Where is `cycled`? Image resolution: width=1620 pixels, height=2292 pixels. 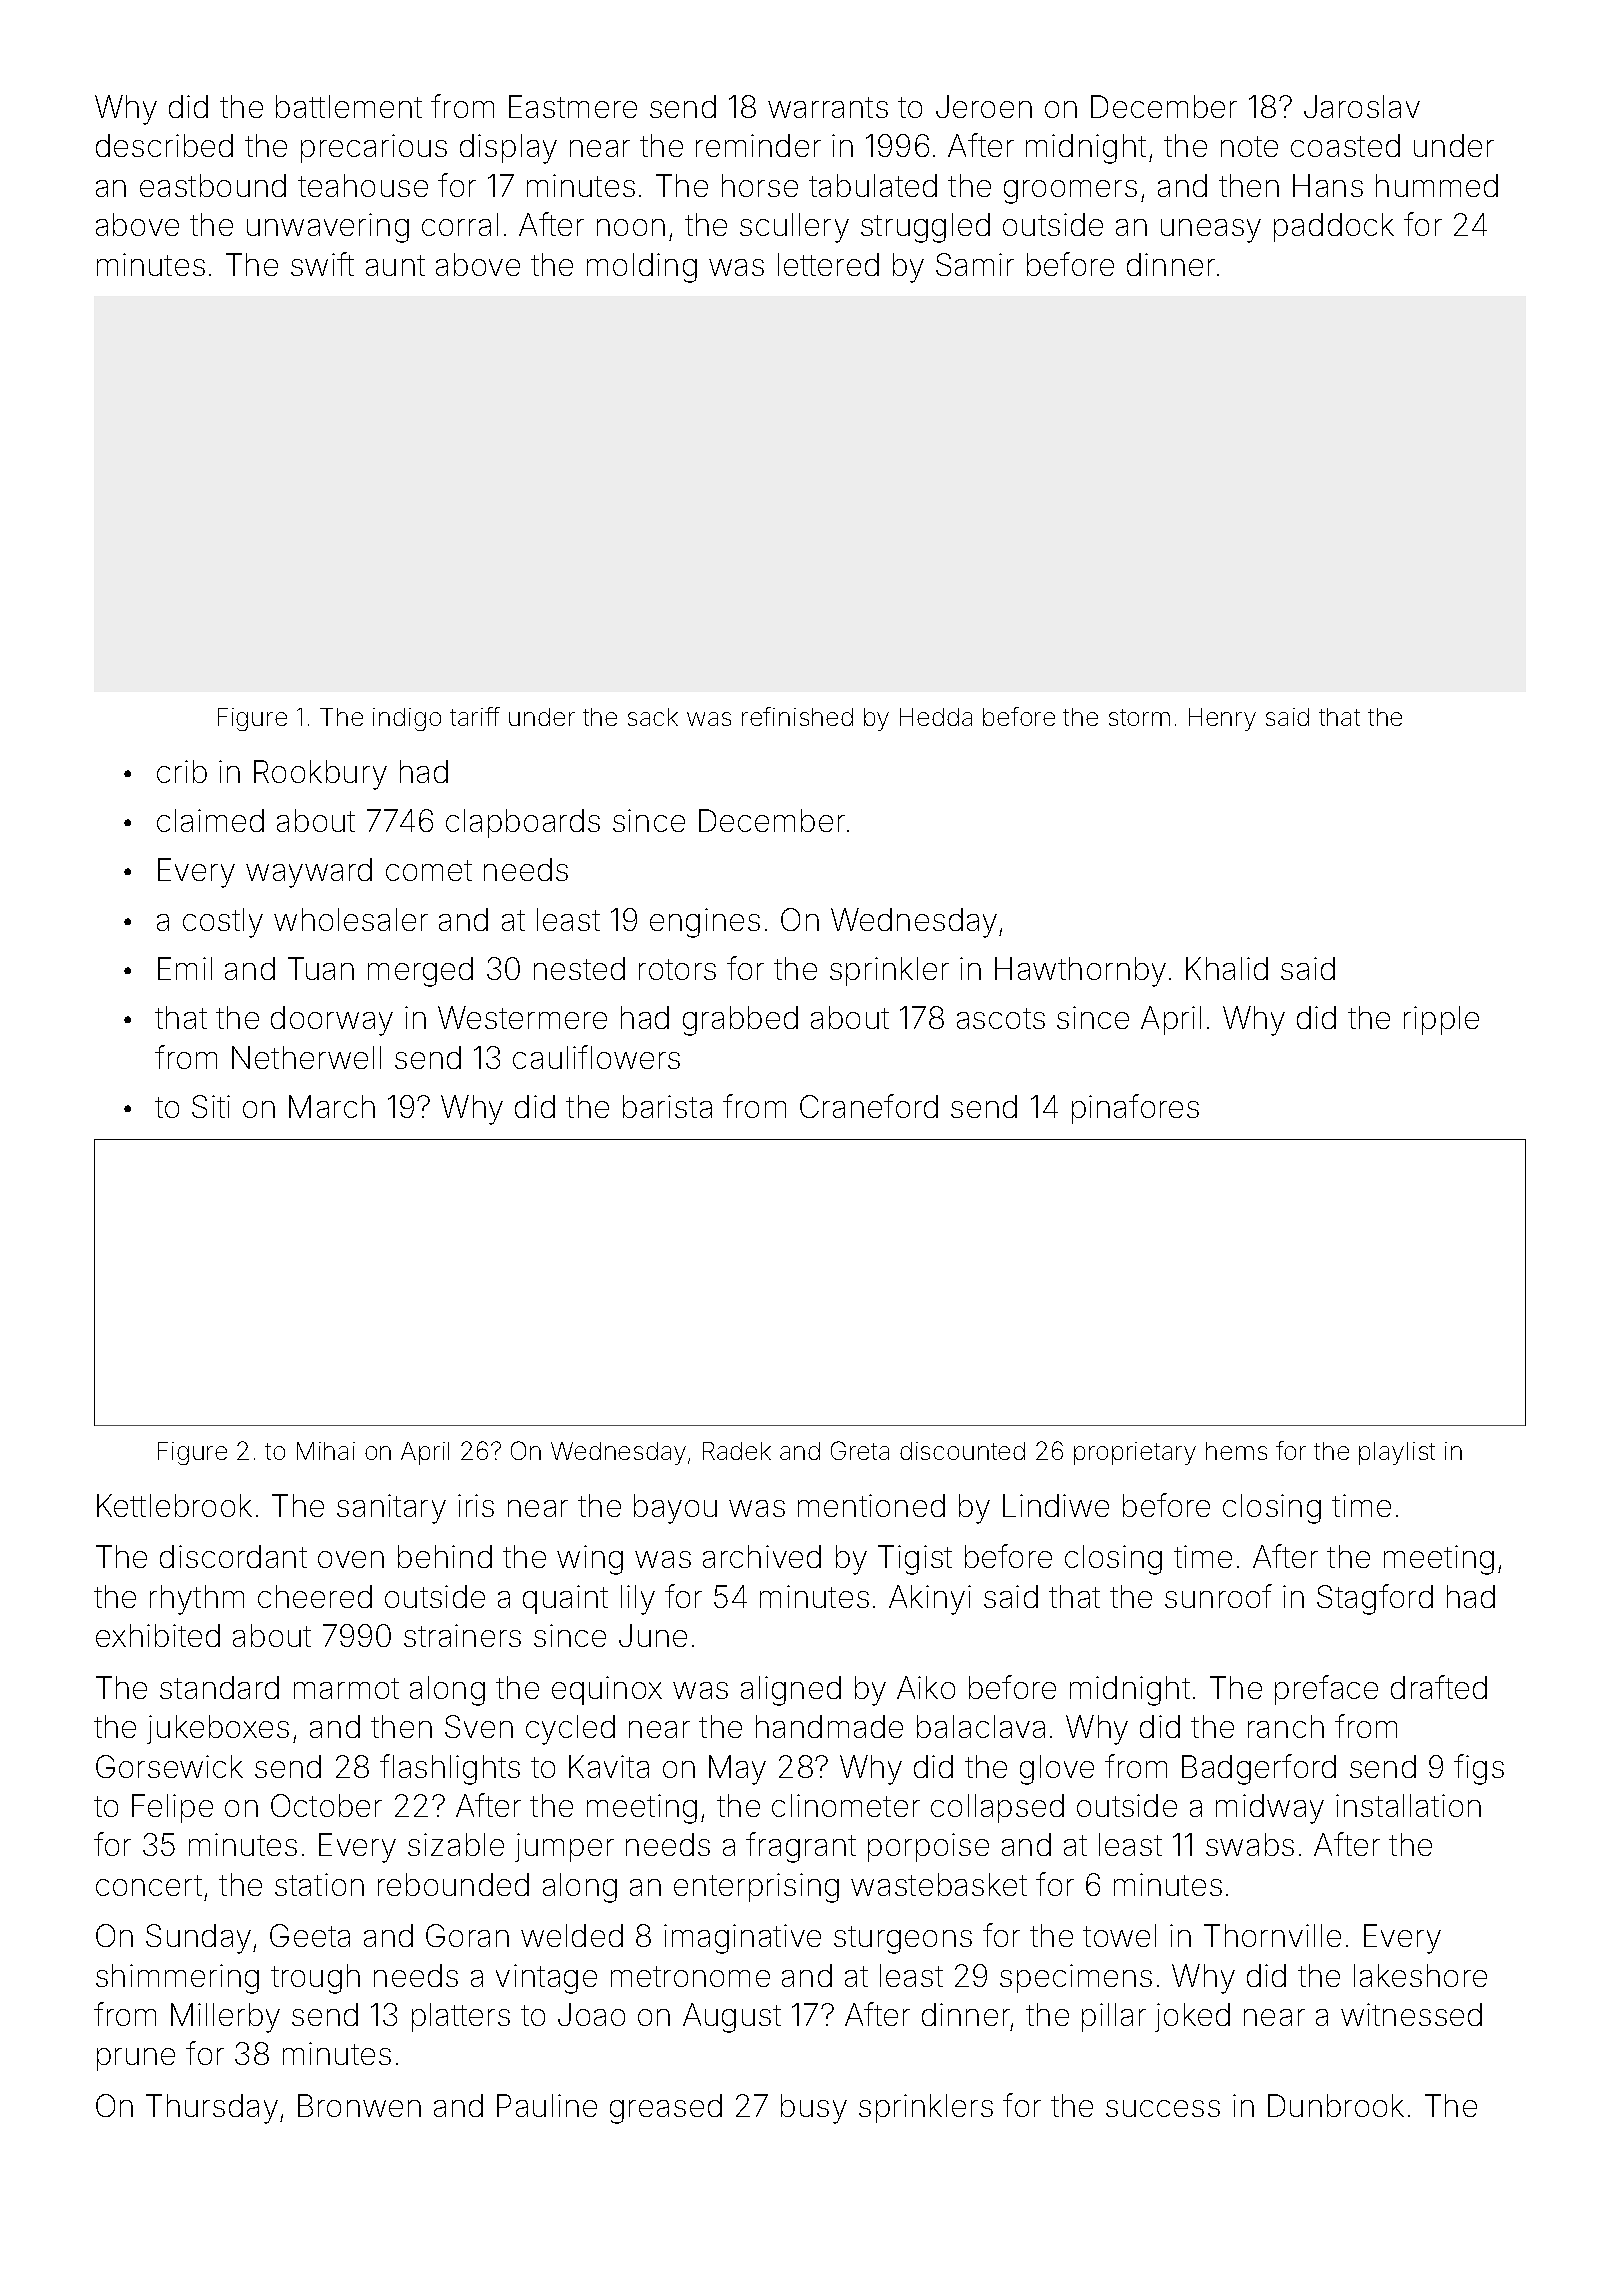 cycled is located at coordinates (570, 1730).
